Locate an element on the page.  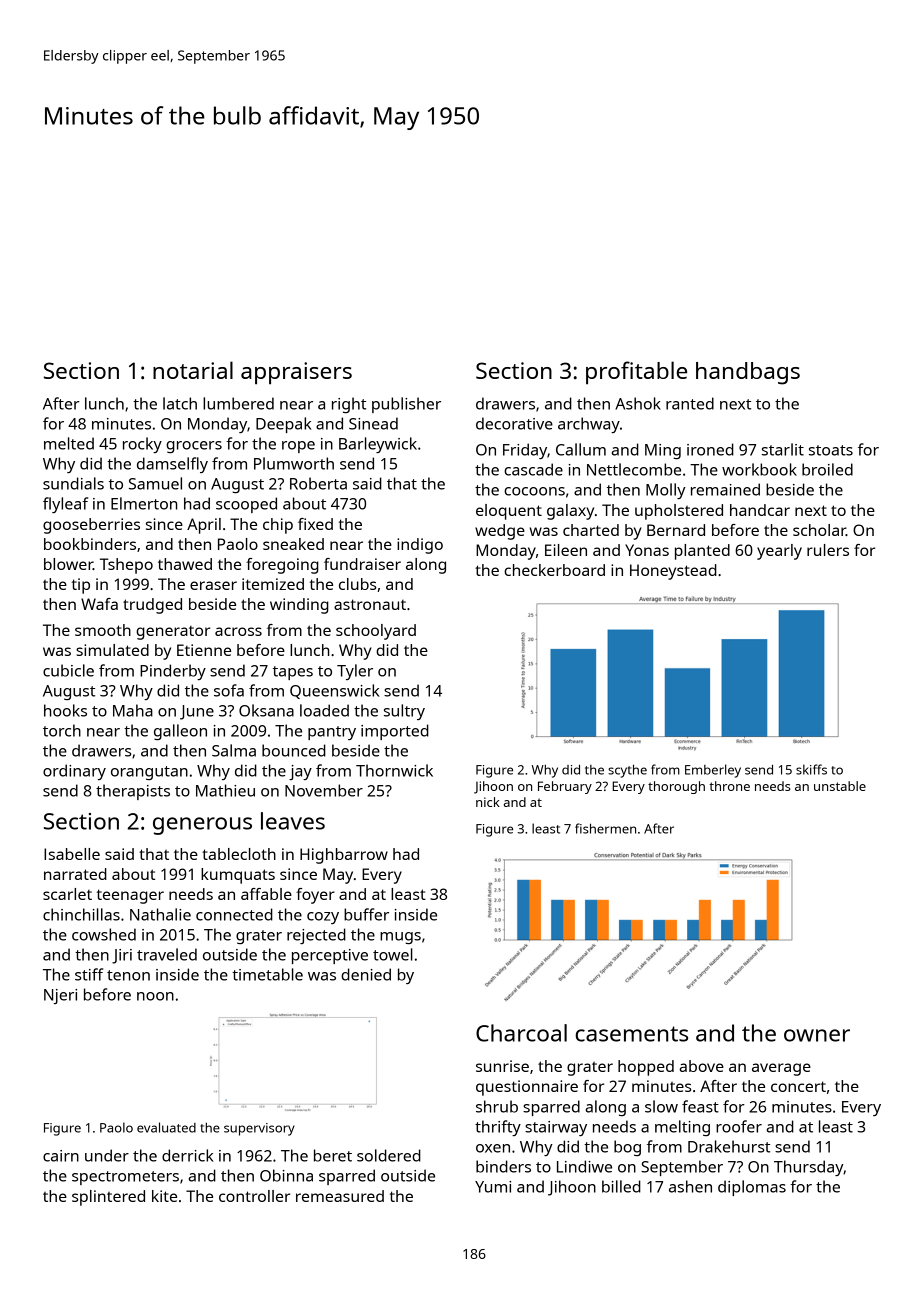
unstable is located at coordinates (840, 786).
